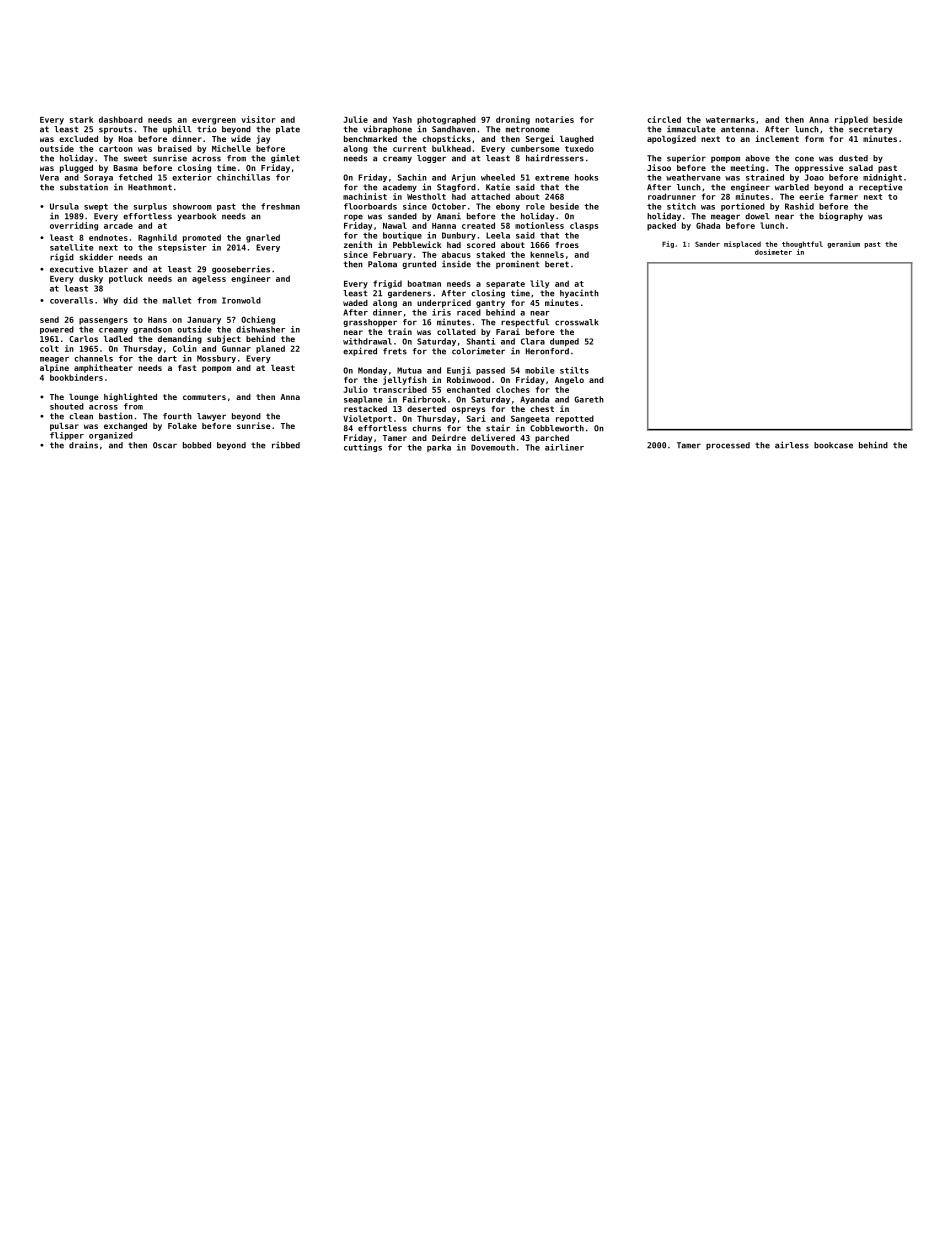 Image resolution: width=952 pixels, height=1233 pixels. What do you see at coordinates (426, 428) in the screenshot?
I see `churns` at bounding box center [426, 428].
